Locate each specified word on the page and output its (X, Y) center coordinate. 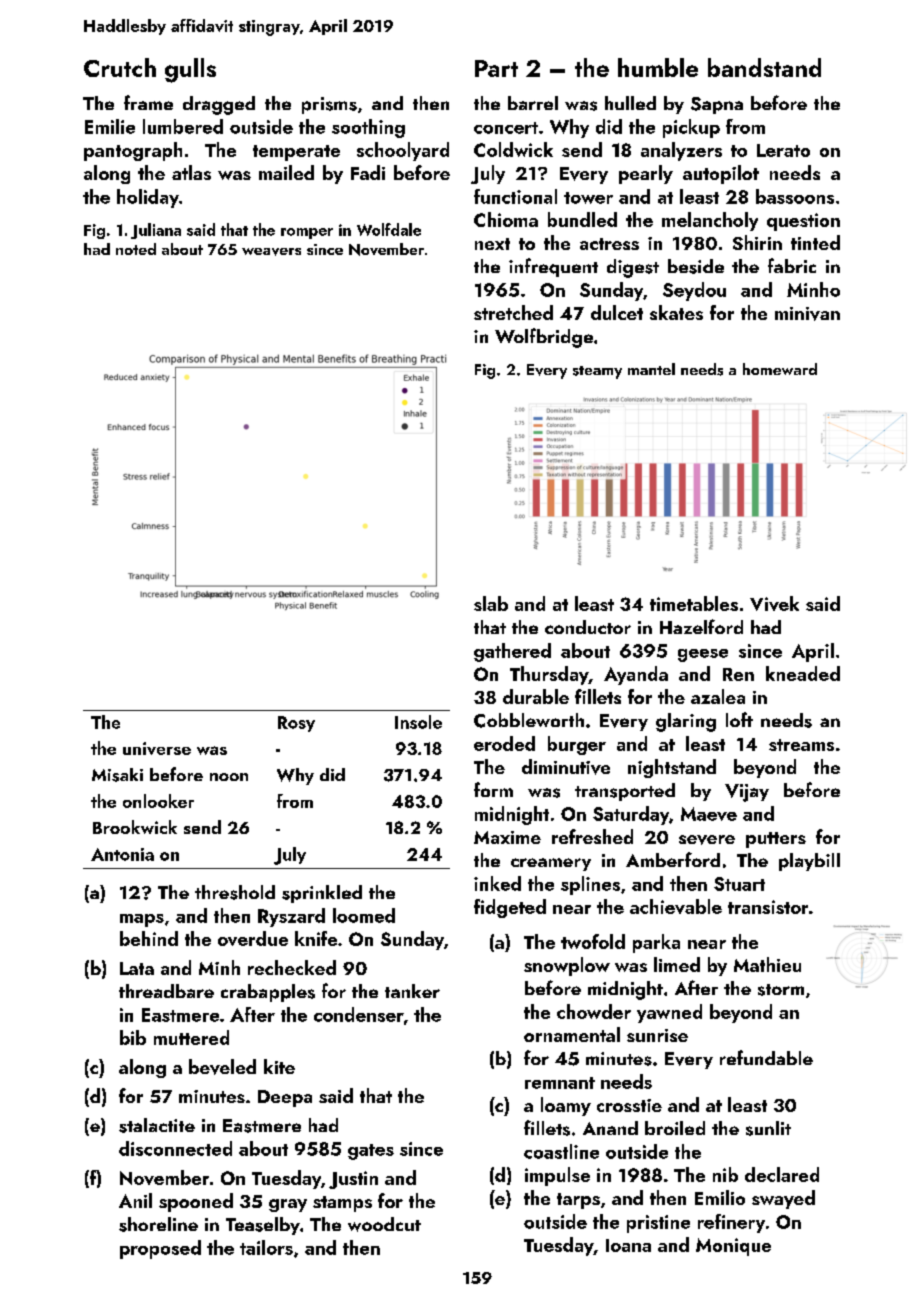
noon (229, 777)
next (492, 244)
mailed (286, 172)
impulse (557, 1176)
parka (656, 943)
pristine (658, 1224)
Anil (135, 1200)
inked (497, 883)
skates (676, 312)
